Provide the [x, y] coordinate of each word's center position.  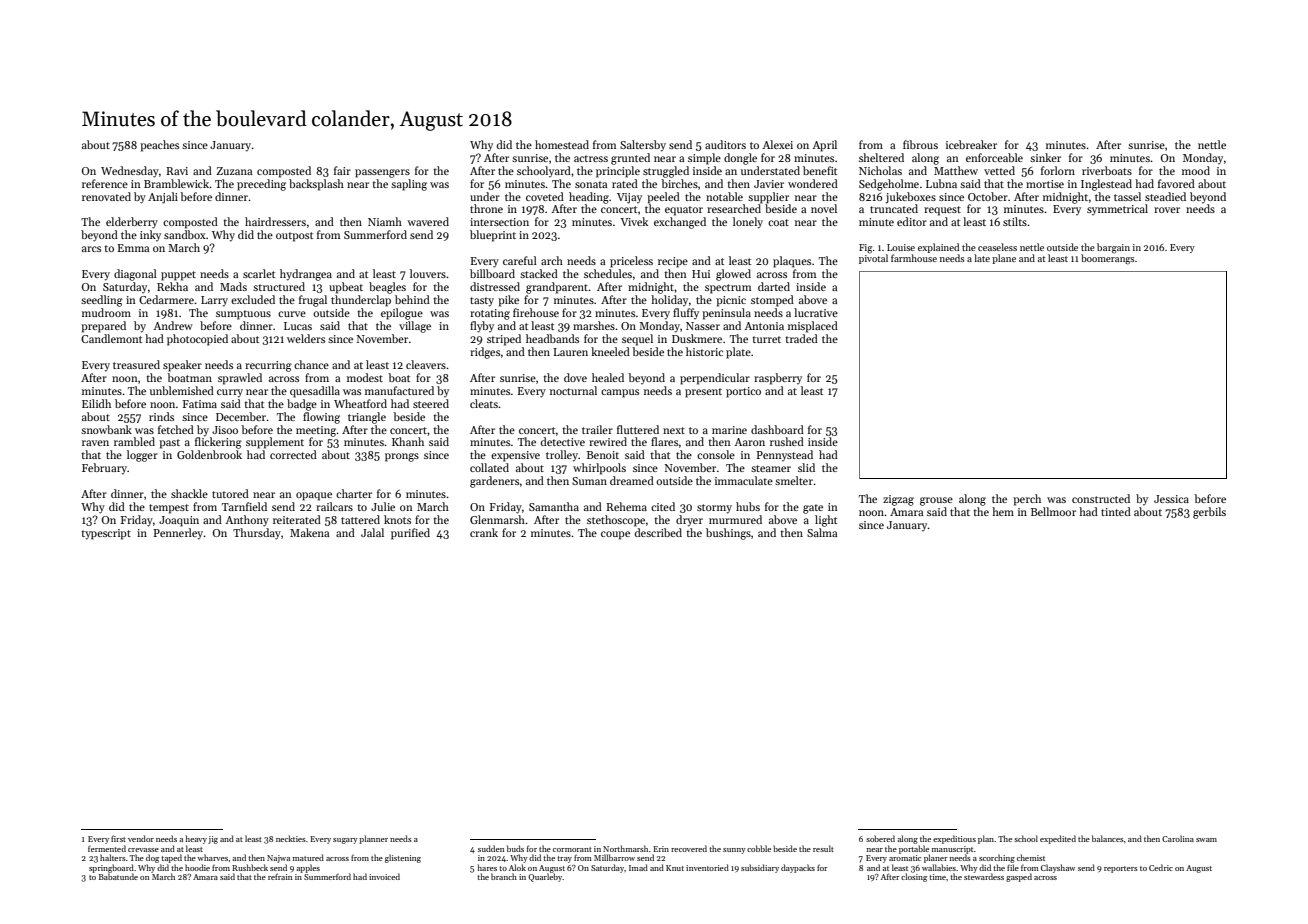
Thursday [257, 534]
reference [105, 183]
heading [589, 198]
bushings [728, 534]
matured [308, 857]
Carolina [1178, 838]
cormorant [572, 849]
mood [1196, 170]
